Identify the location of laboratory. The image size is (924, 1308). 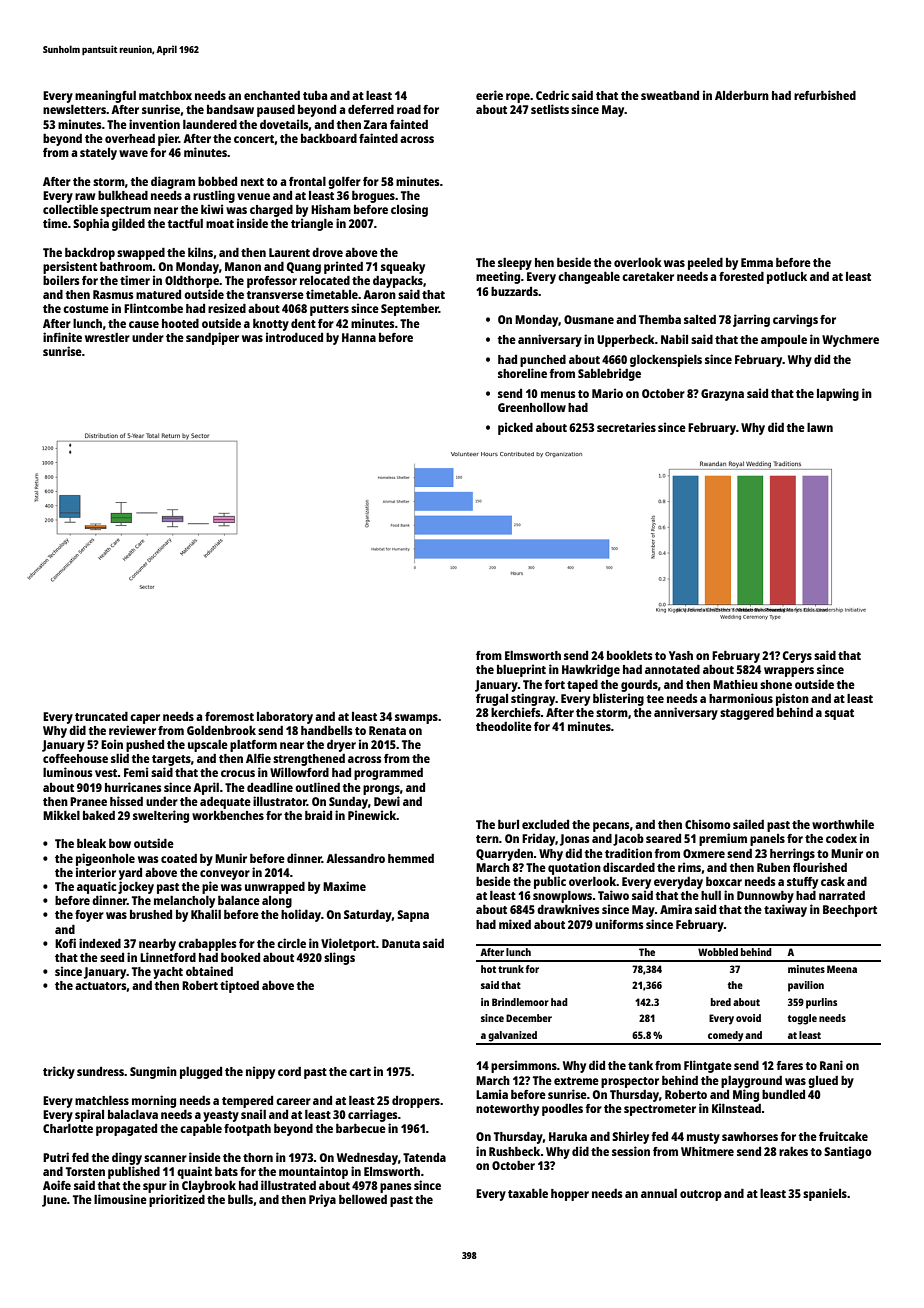
(285, 718).
